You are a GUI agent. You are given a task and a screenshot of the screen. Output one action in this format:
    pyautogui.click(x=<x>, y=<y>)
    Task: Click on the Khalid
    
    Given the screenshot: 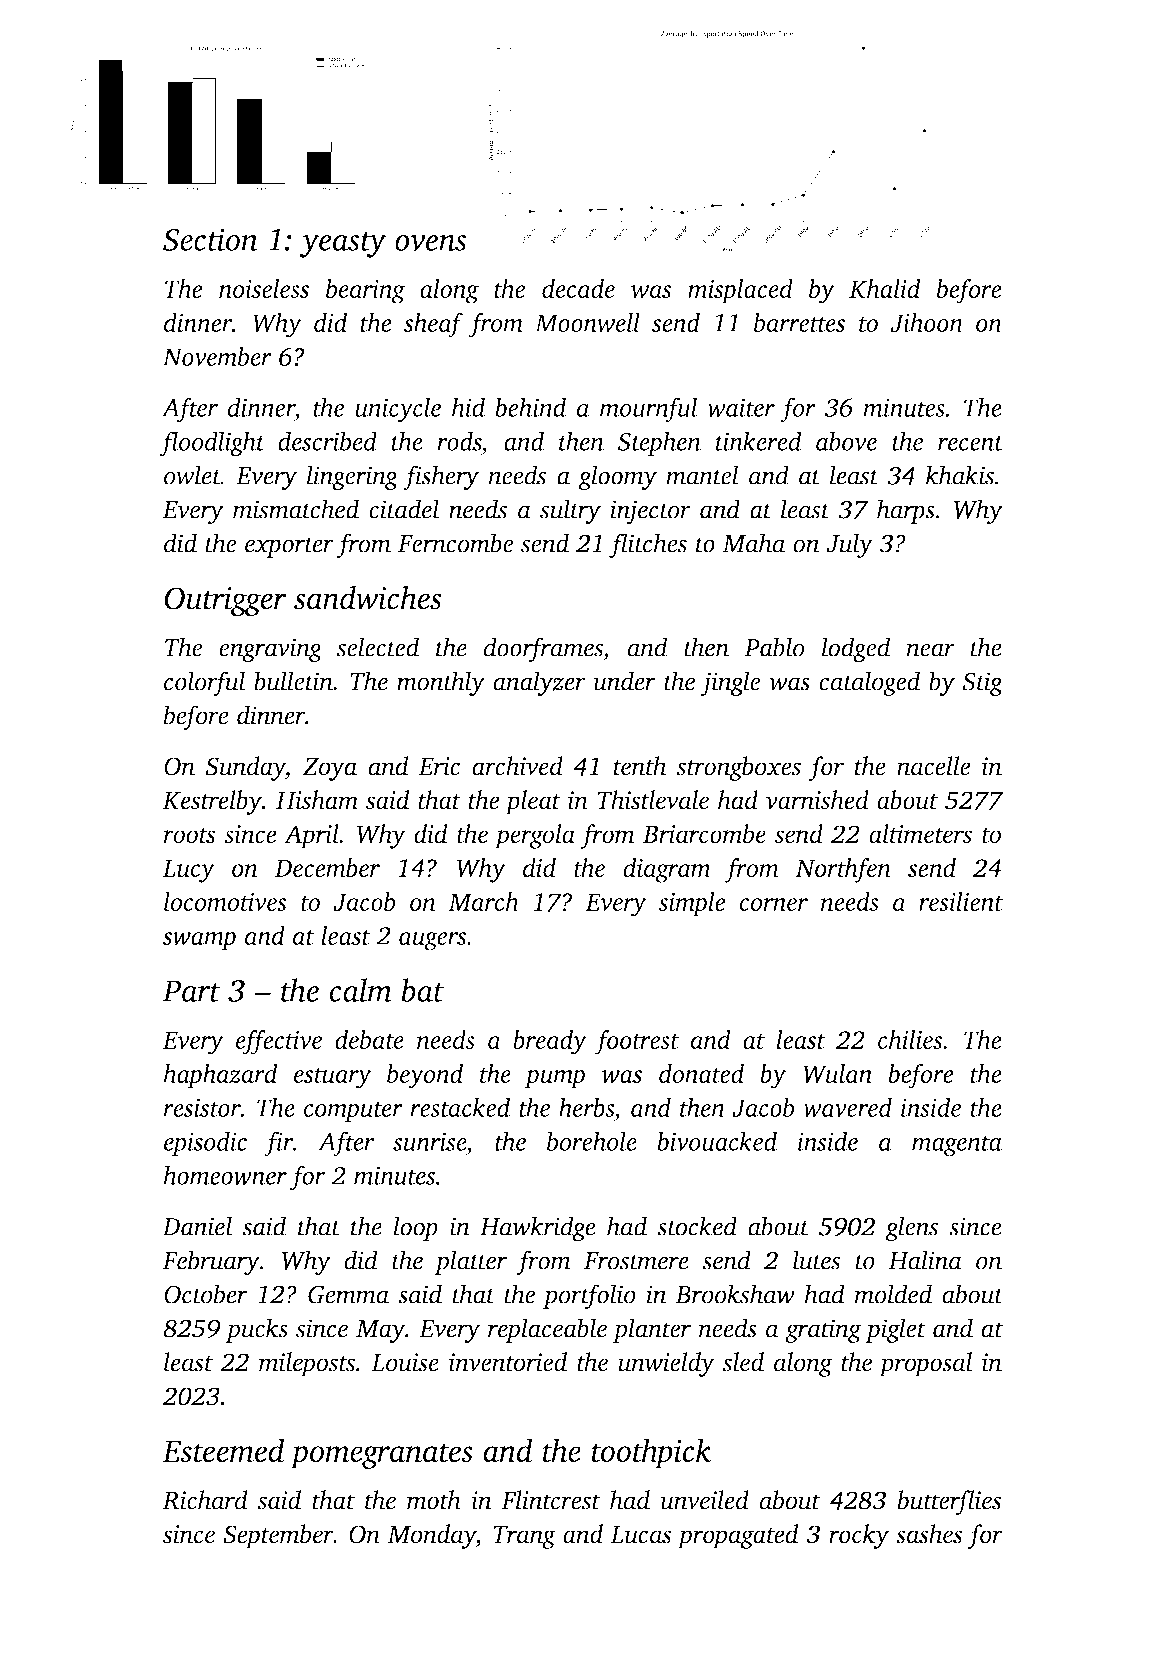 What is the action you would take?
    pyautogui.click(x=885, y=288)
